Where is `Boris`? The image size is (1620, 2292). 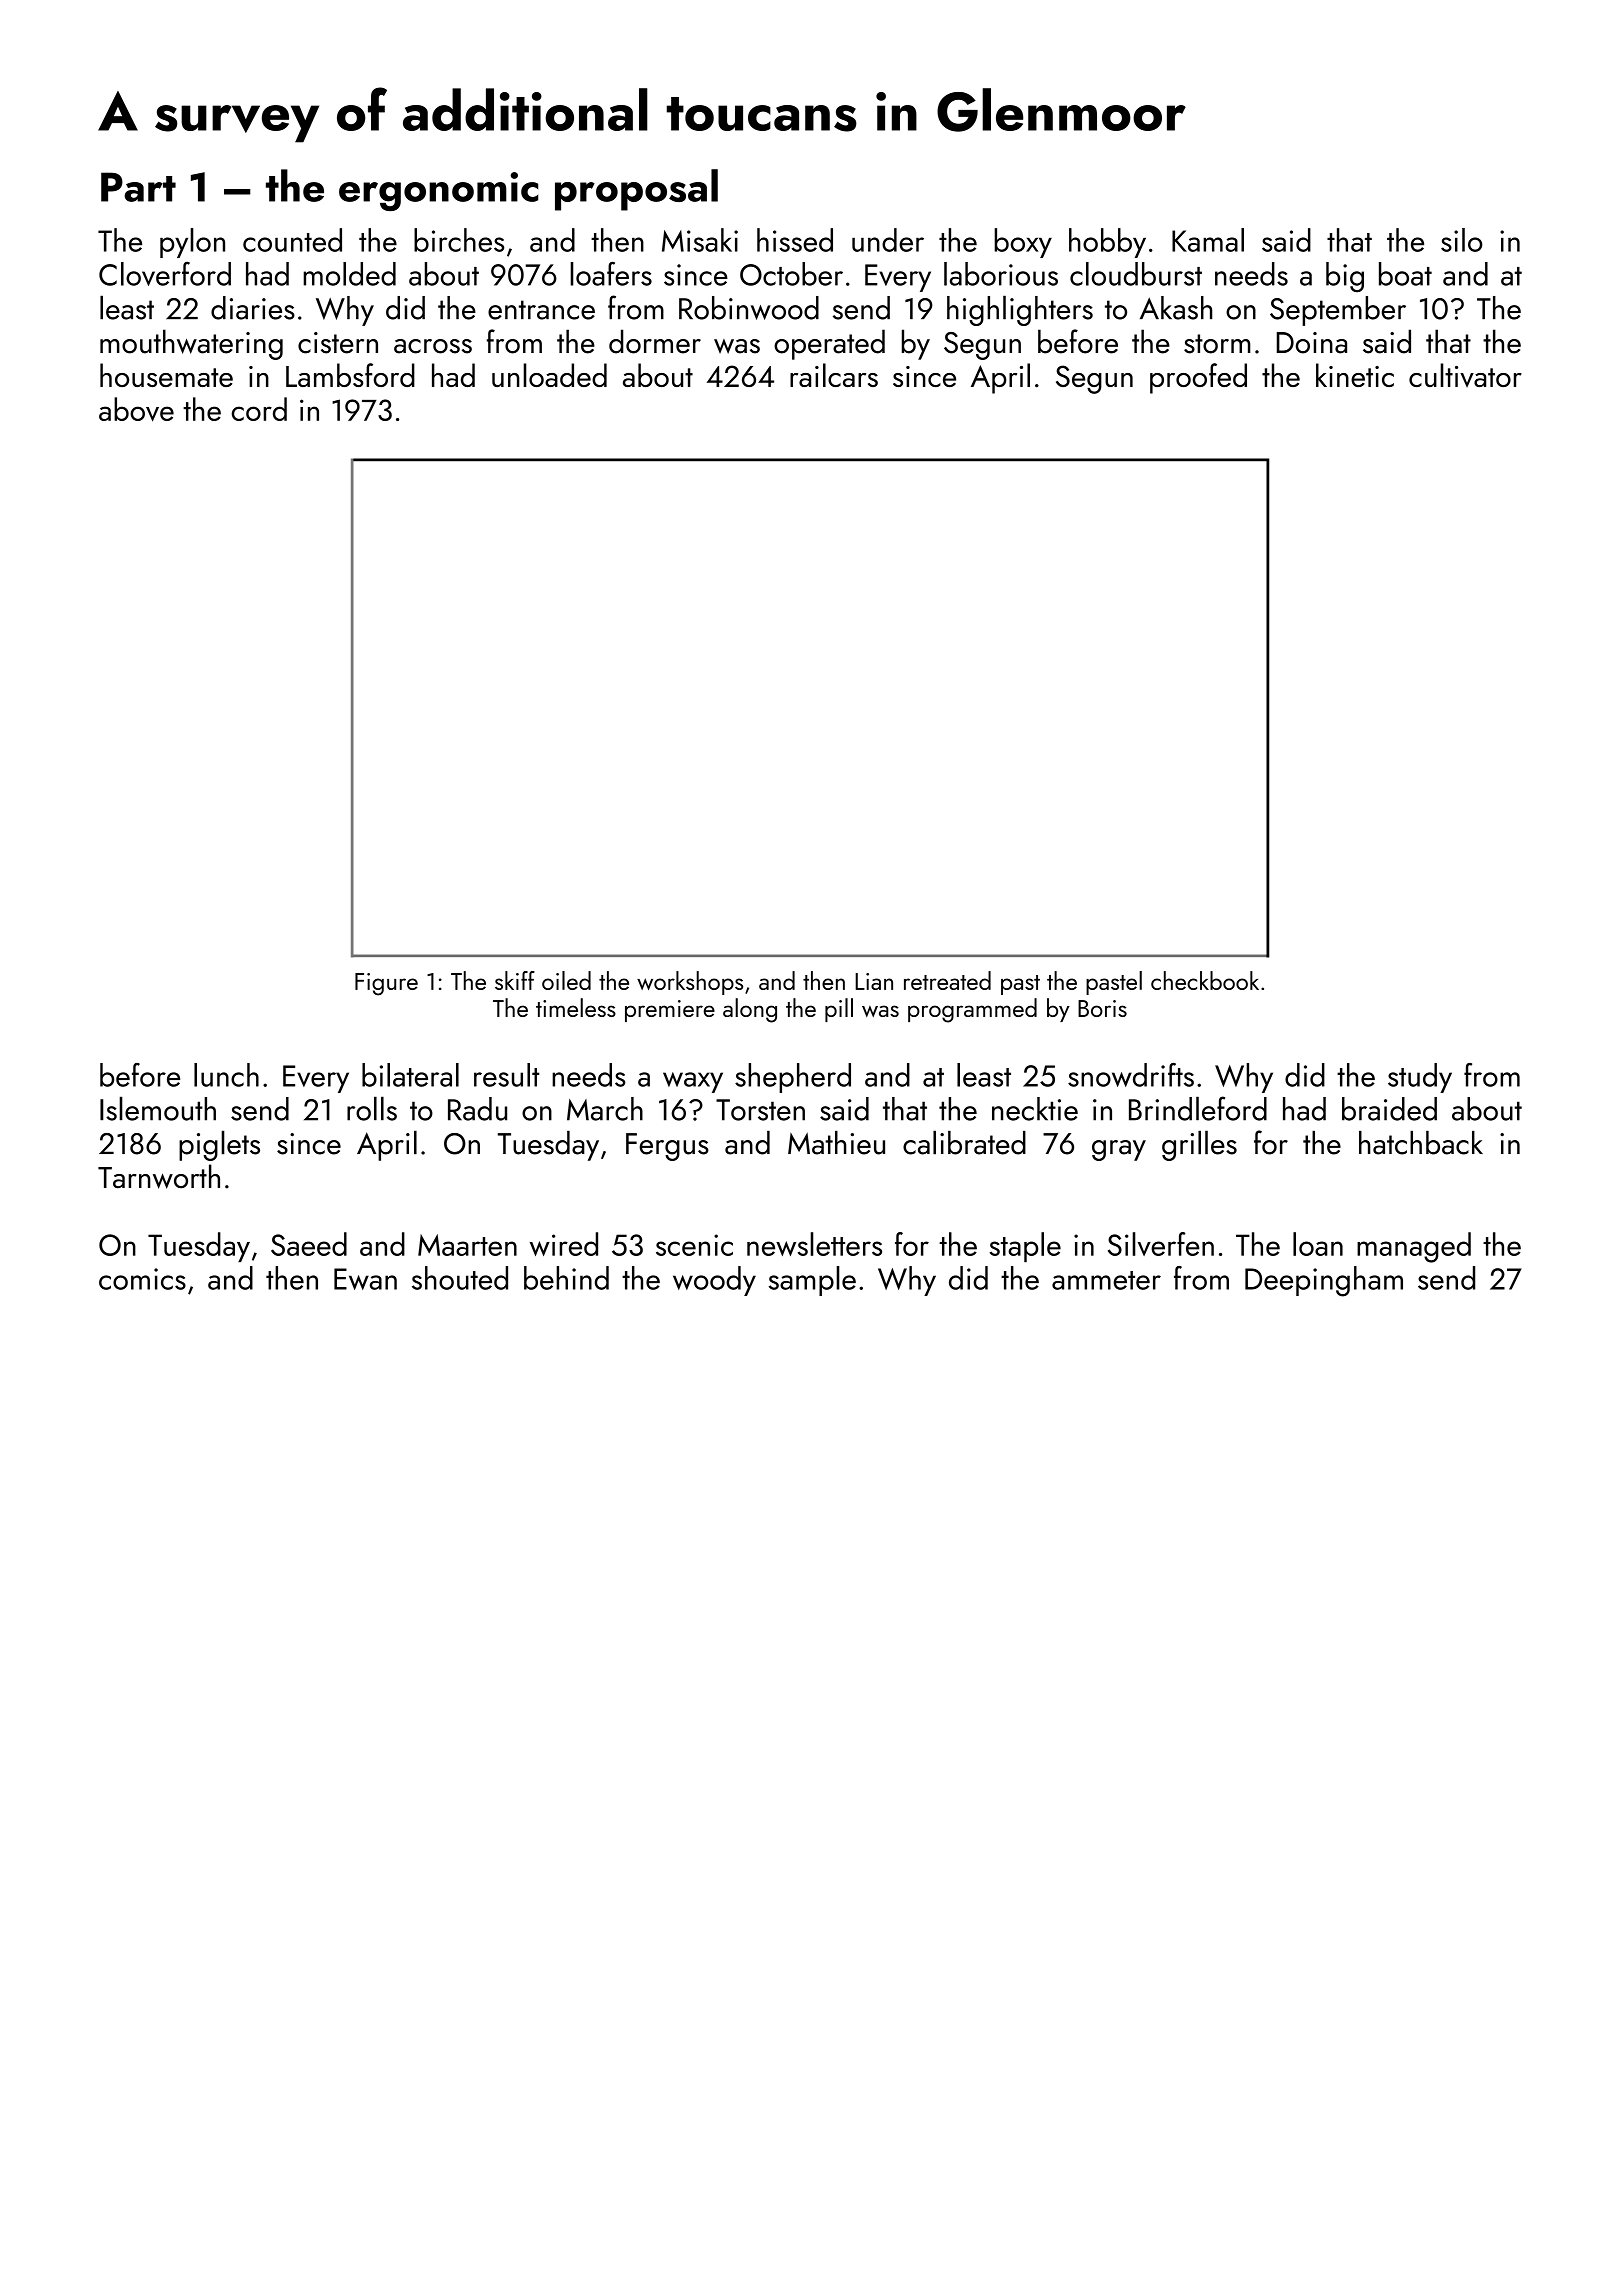
Boris is located at coordinates (1102, 1008).
